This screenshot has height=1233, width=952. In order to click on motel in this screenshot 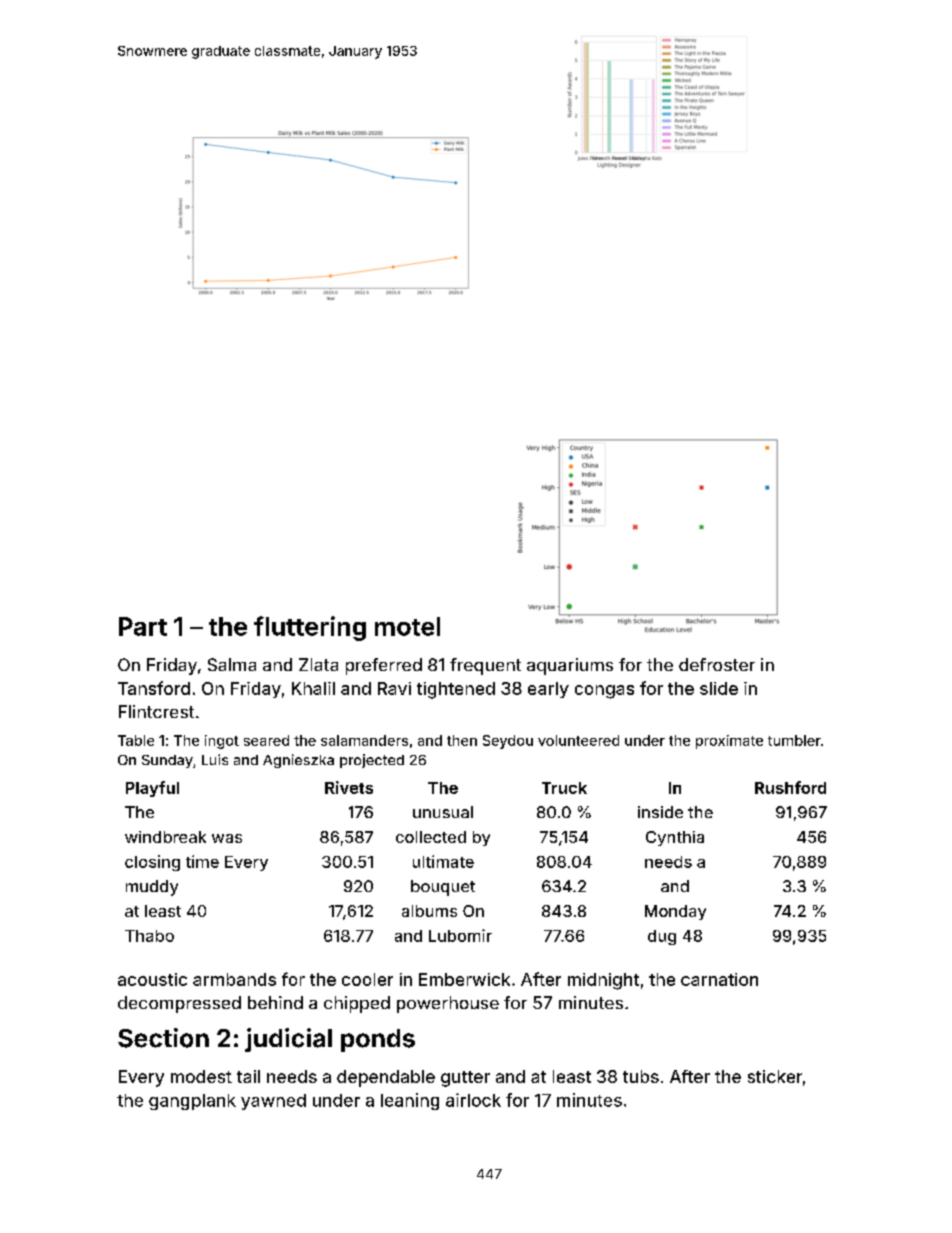, I will do `click(407, 626)`.
